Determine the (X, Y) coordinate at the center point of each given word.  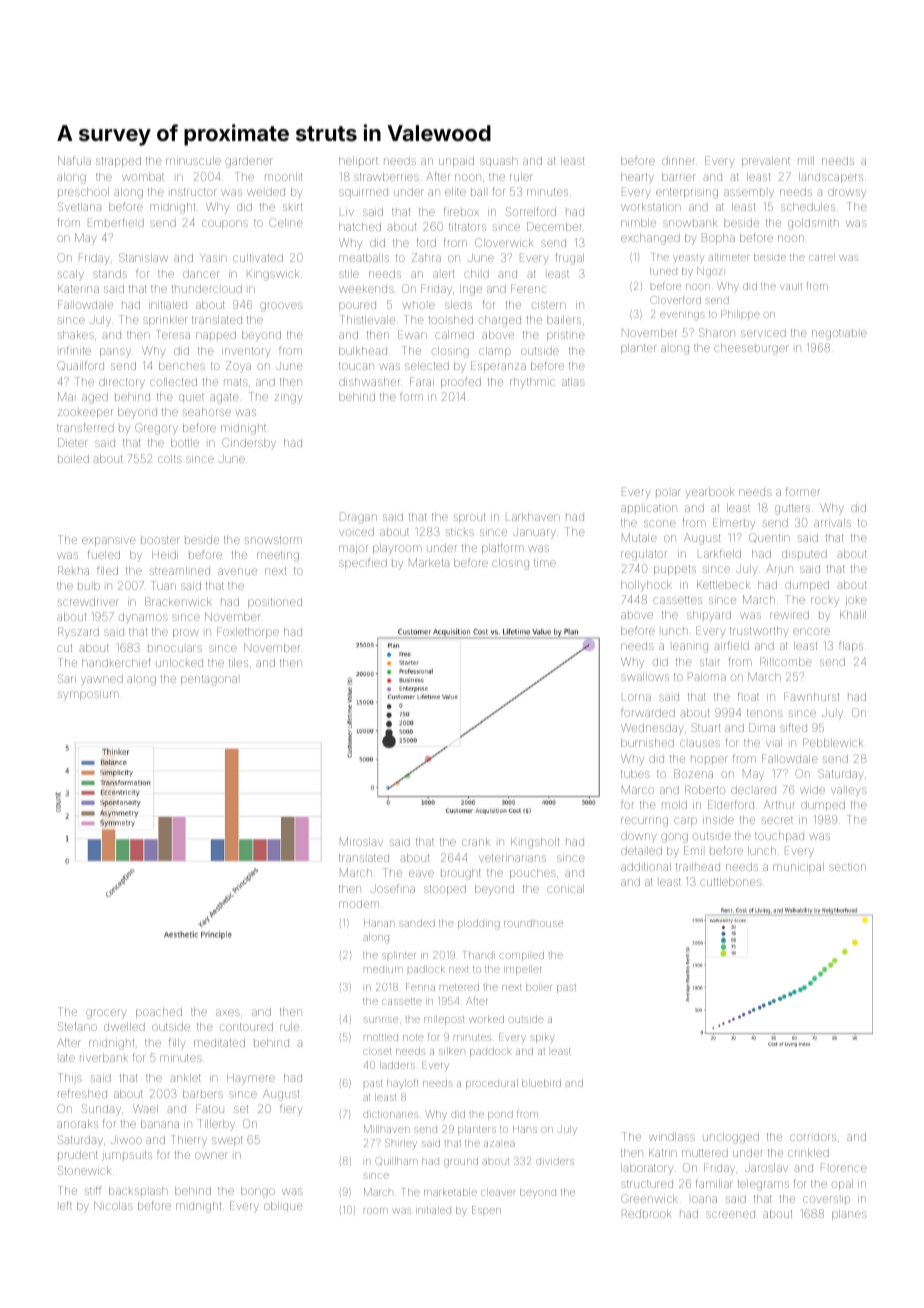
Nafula (74, 160)
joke (855, 602)
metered (459, 987)
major (353, 550)
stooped (445, 890)
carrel (822, 257)
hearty (637, 178)
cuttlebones (731, 882)
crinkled (808, 1153)
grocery (106, 1014)
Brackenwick (178, 601)
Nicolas (113, 1205)
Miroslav (361, 841)
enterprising (687, 193)
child (476, 274)
